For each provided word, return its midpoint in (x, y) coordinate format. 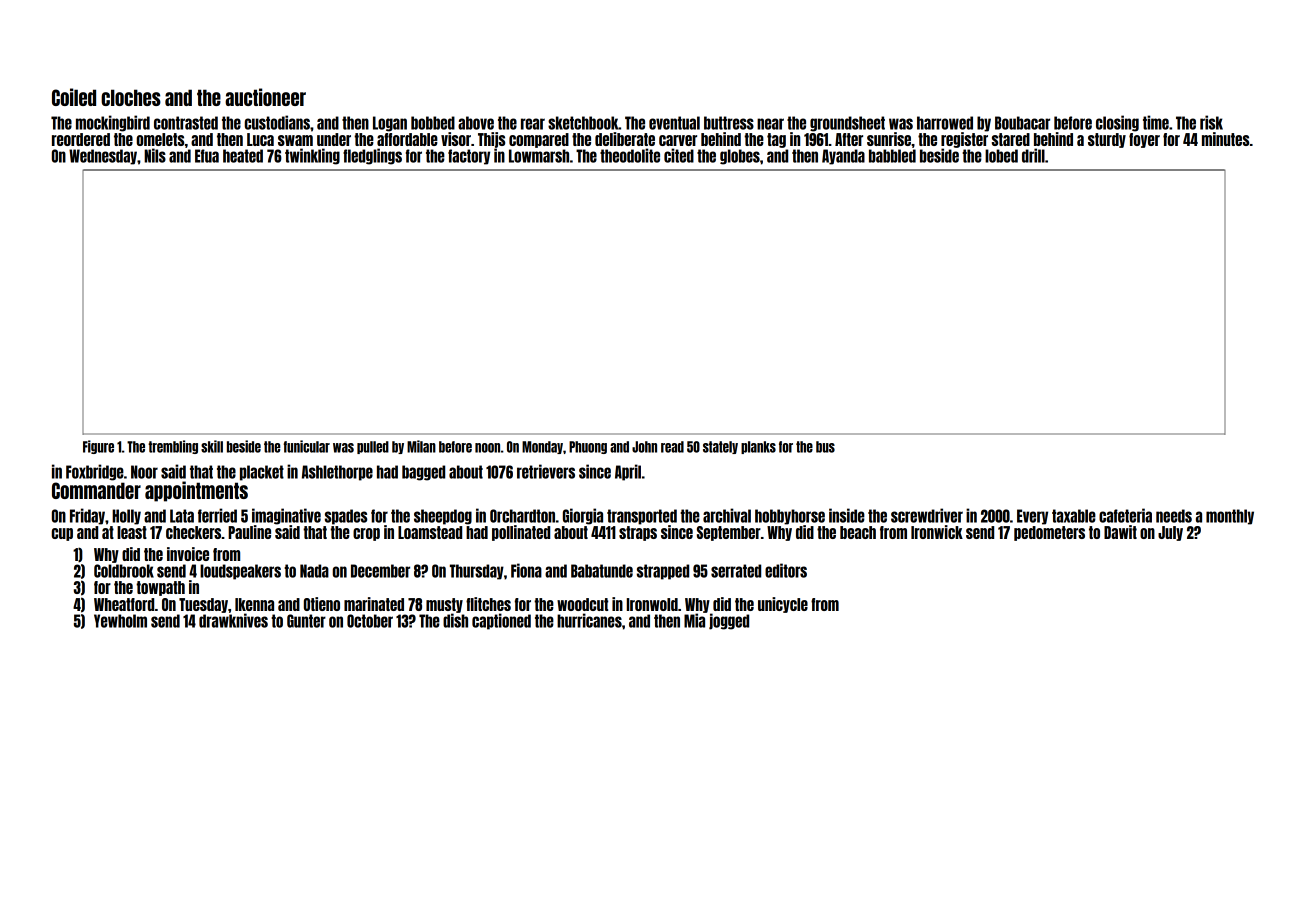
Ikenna (254, 604)
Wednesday (103, 157)
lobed (1001, 156)
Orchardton (522, 516)
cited (679, 155)
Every (1032, 517)
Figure (98, 447)
